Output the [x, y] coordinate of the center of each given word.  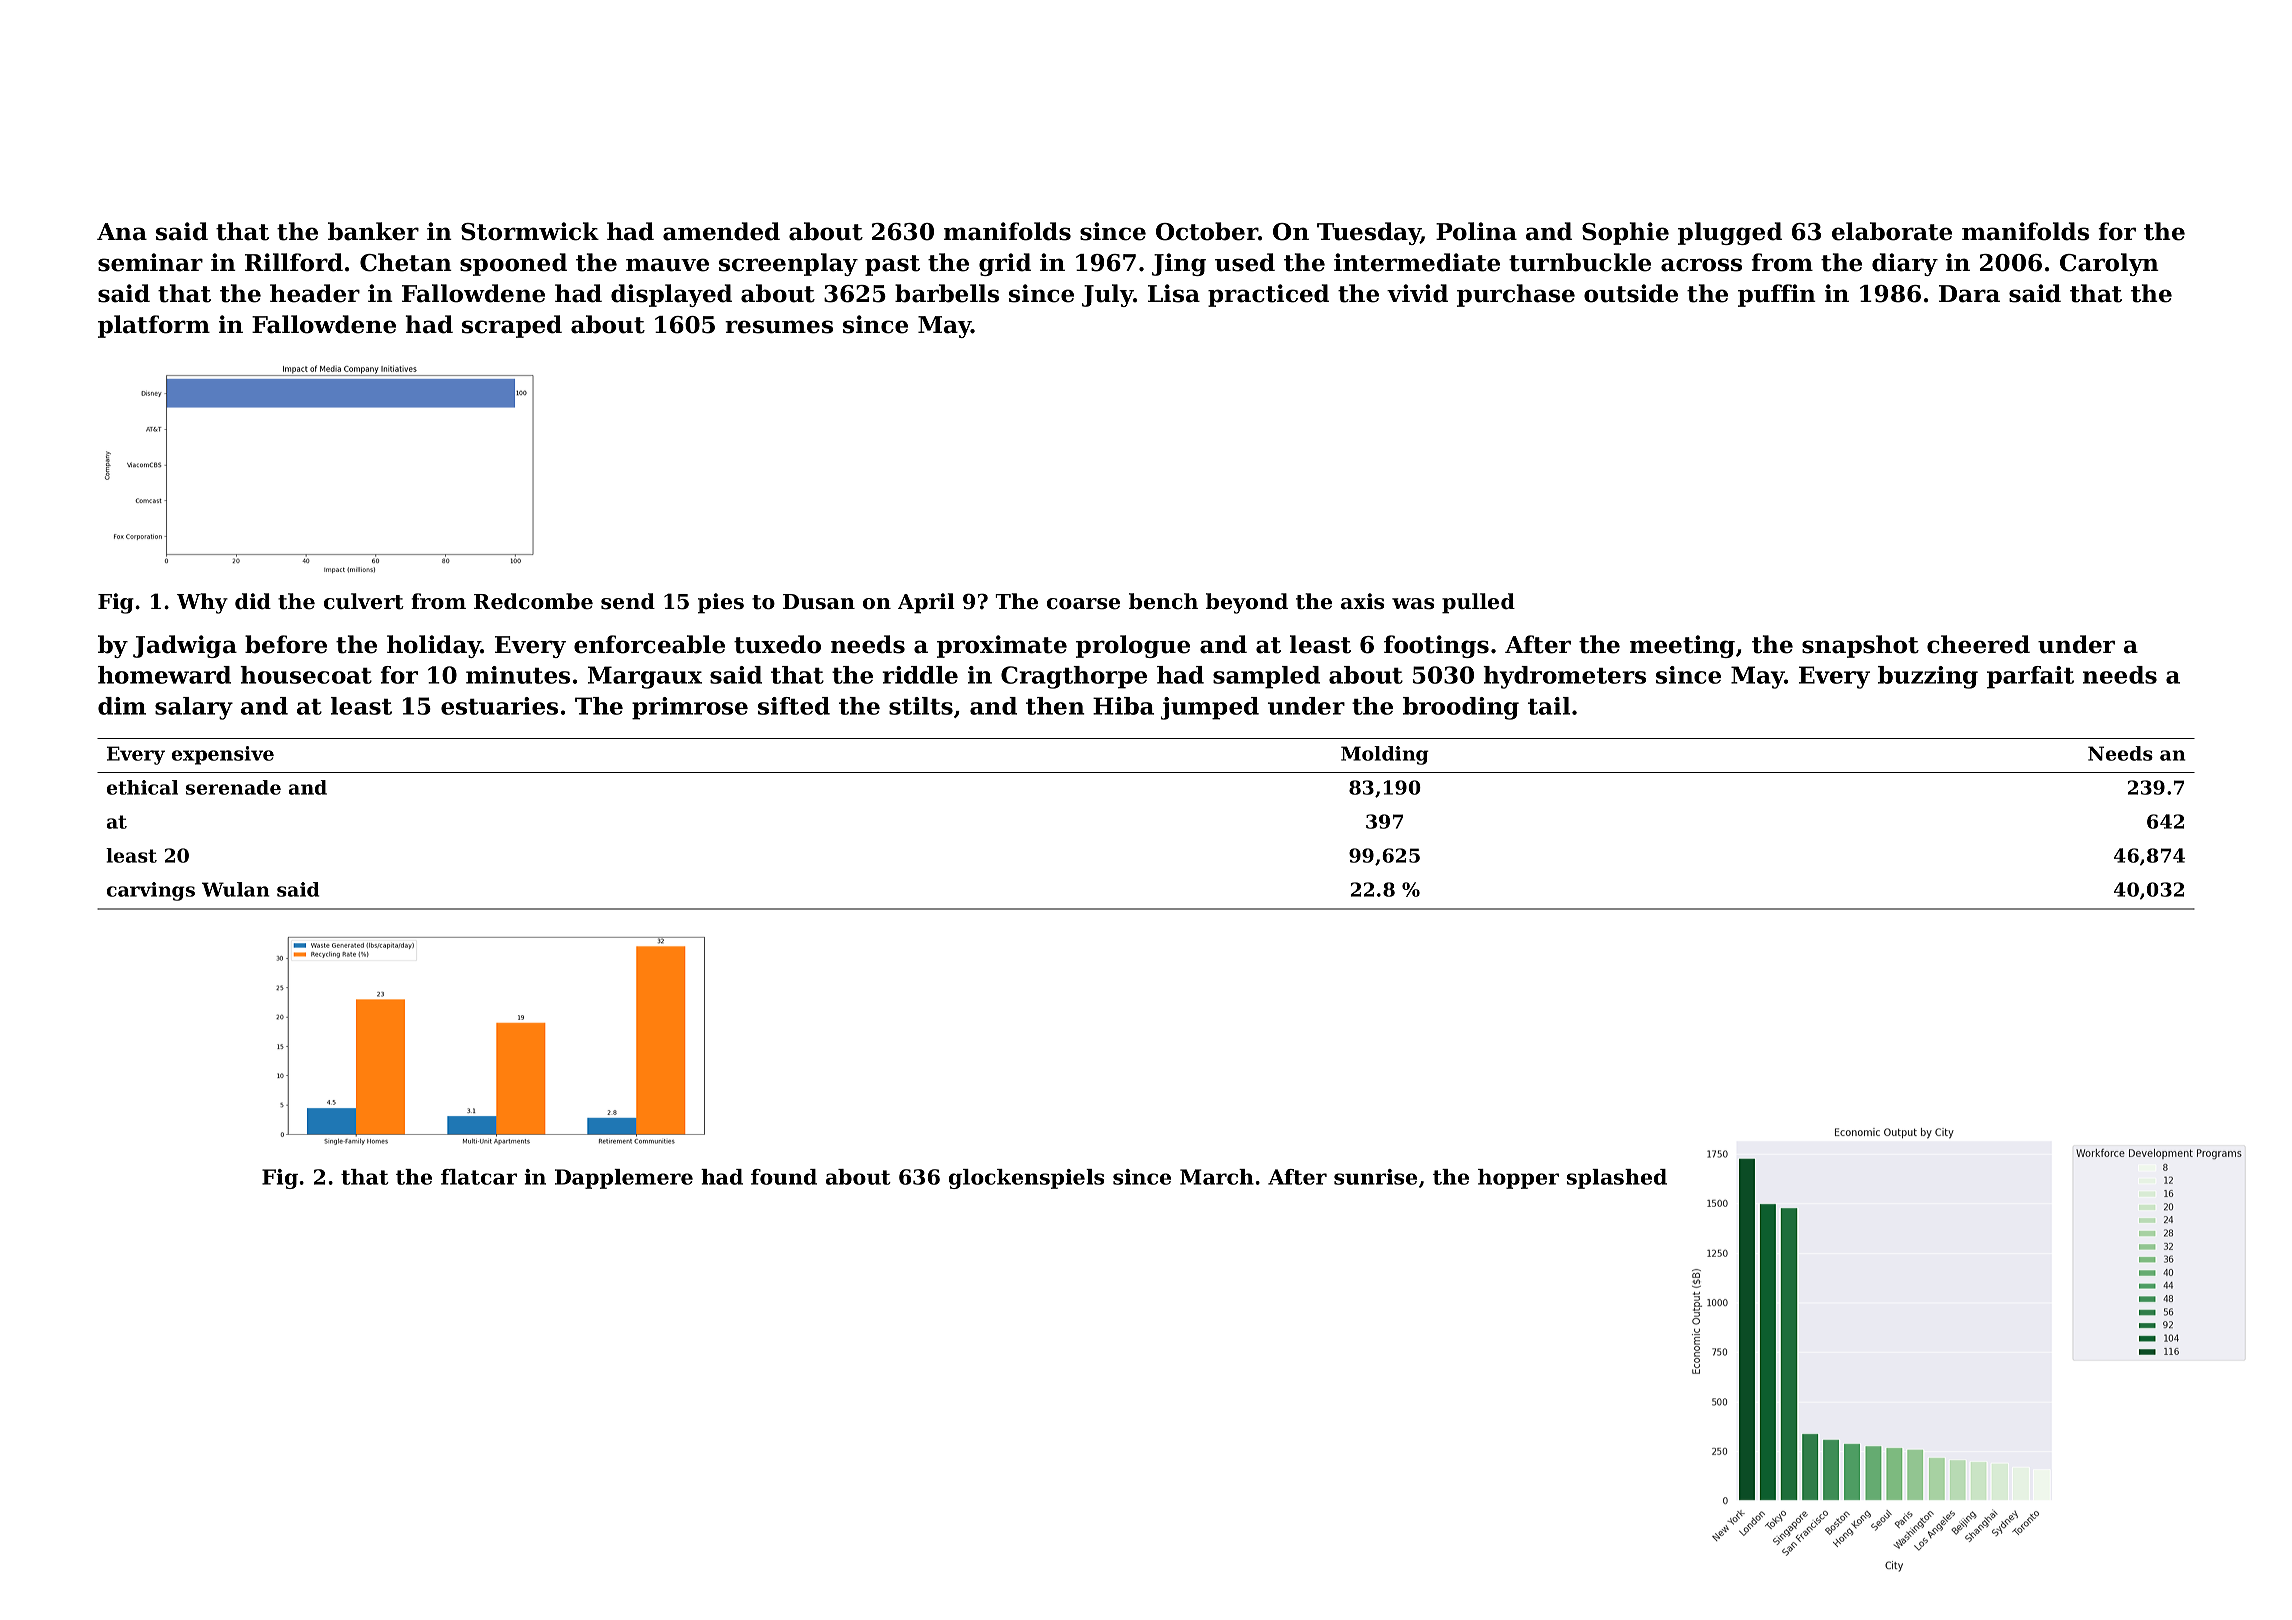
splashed [1617, 1179]
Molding [1385, 755]
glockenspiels [1026, 1179]
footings [1436, 646]
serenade [233, 787]
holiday [434, 646]
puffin [1777, 295]
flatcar [479, 1177]
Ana [122, 232]
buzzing [1928, 677]
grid [1005, 264]
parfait [2030, 677]
